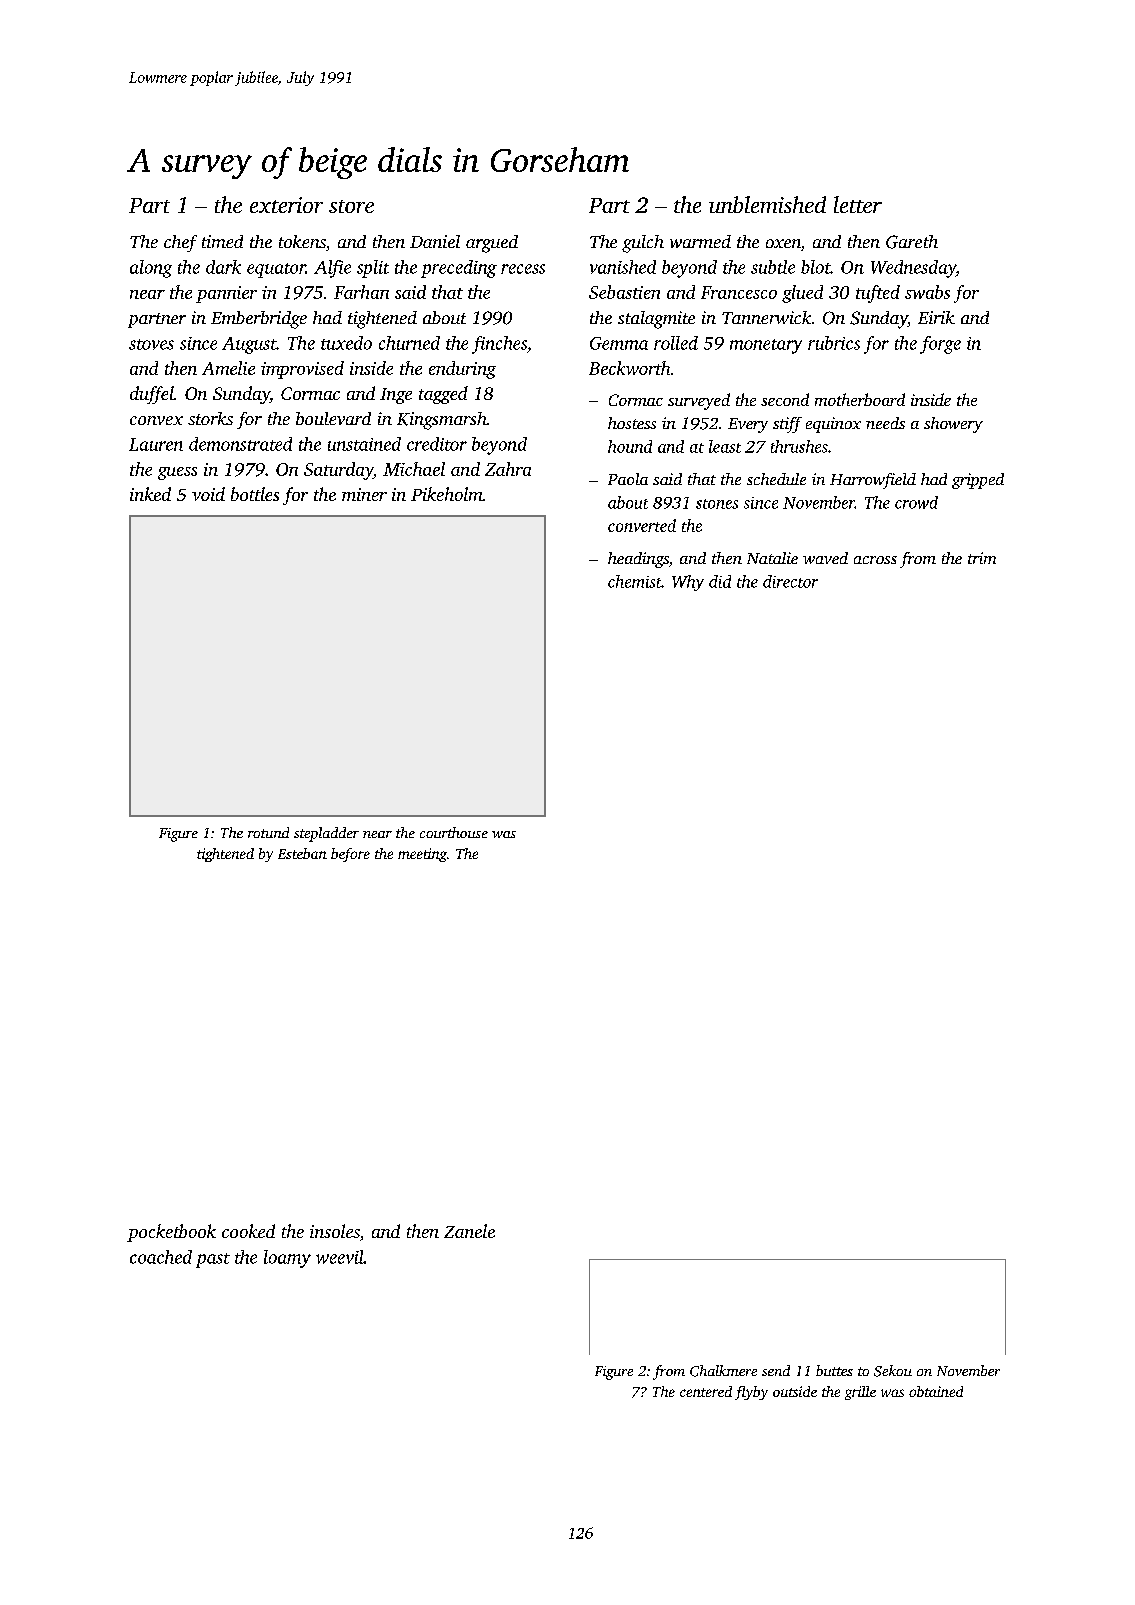 The height and width of the screenshot is (1605, 1135). Describe the element at coordinates (469, 1231) in the screenshot. I see `Zanele` at that location.
